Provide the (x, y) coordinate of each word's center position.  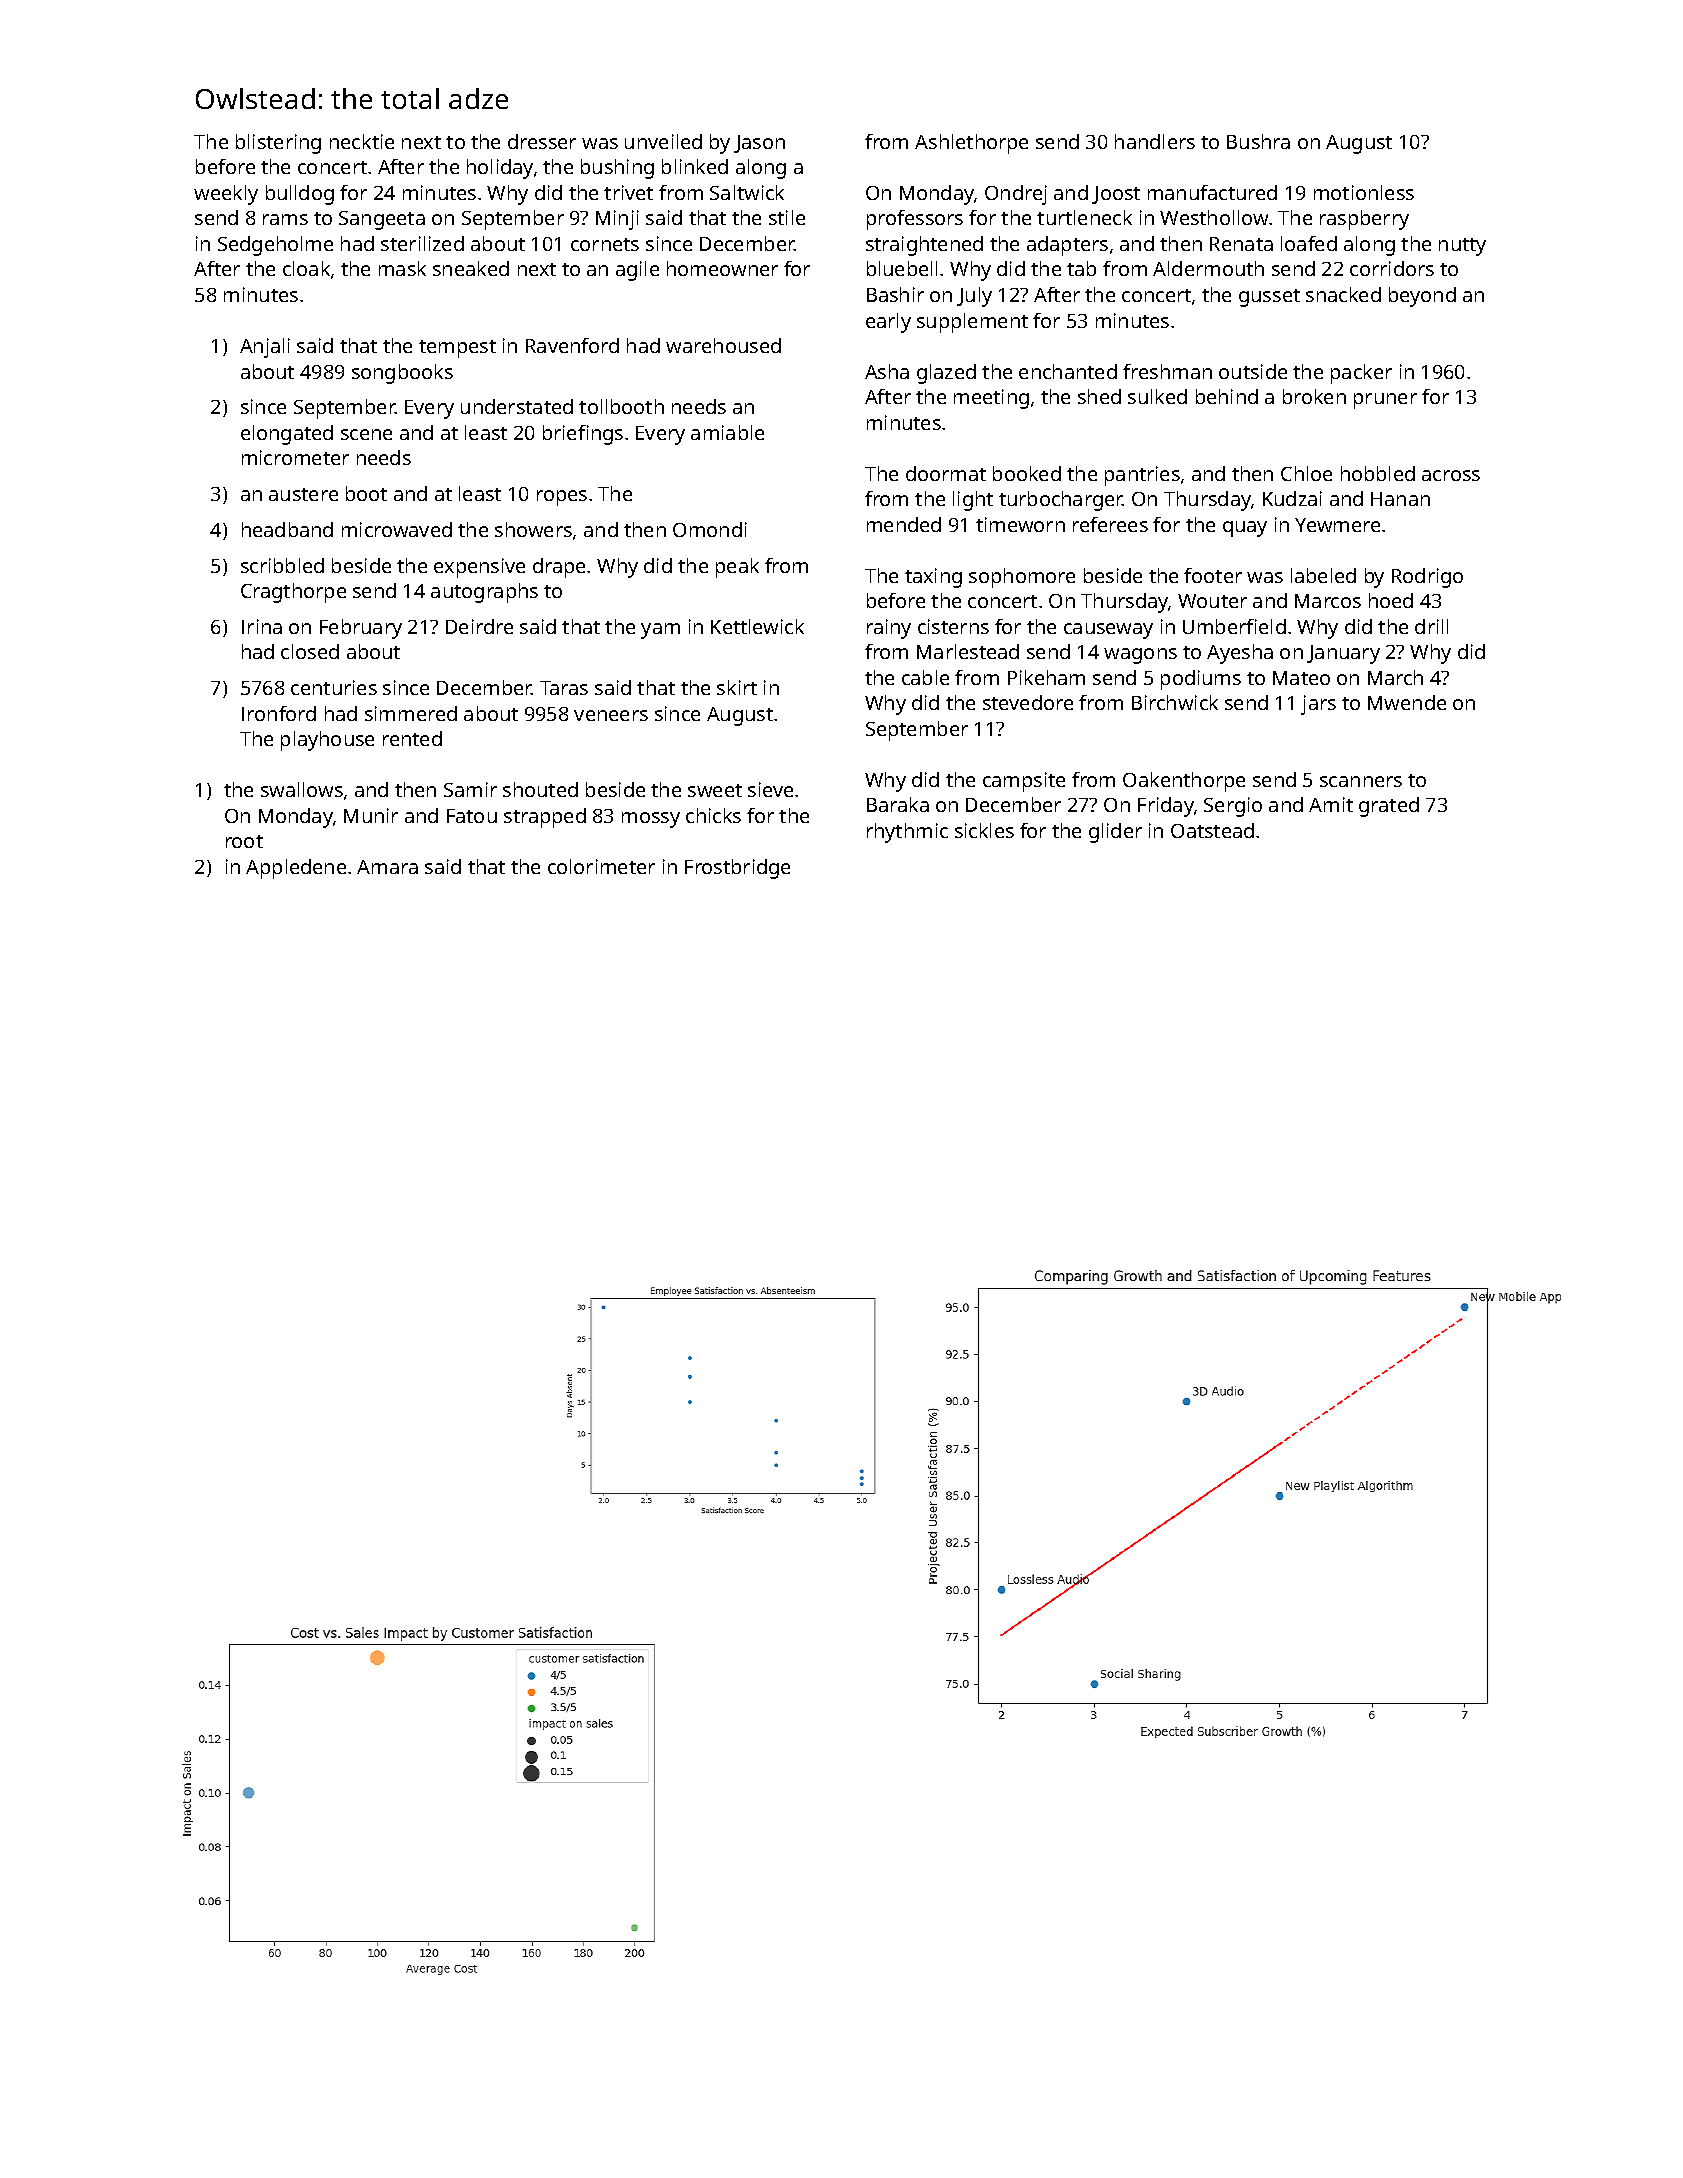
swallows (302, 789)
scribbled (282, 565)
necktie (362, 141)
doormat (946, 473)
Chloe (1306, 473)
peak (737, 568)
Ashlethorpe (971, 144)
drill (1431, 626)
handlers (1155, 141)
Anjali (265, 348)
